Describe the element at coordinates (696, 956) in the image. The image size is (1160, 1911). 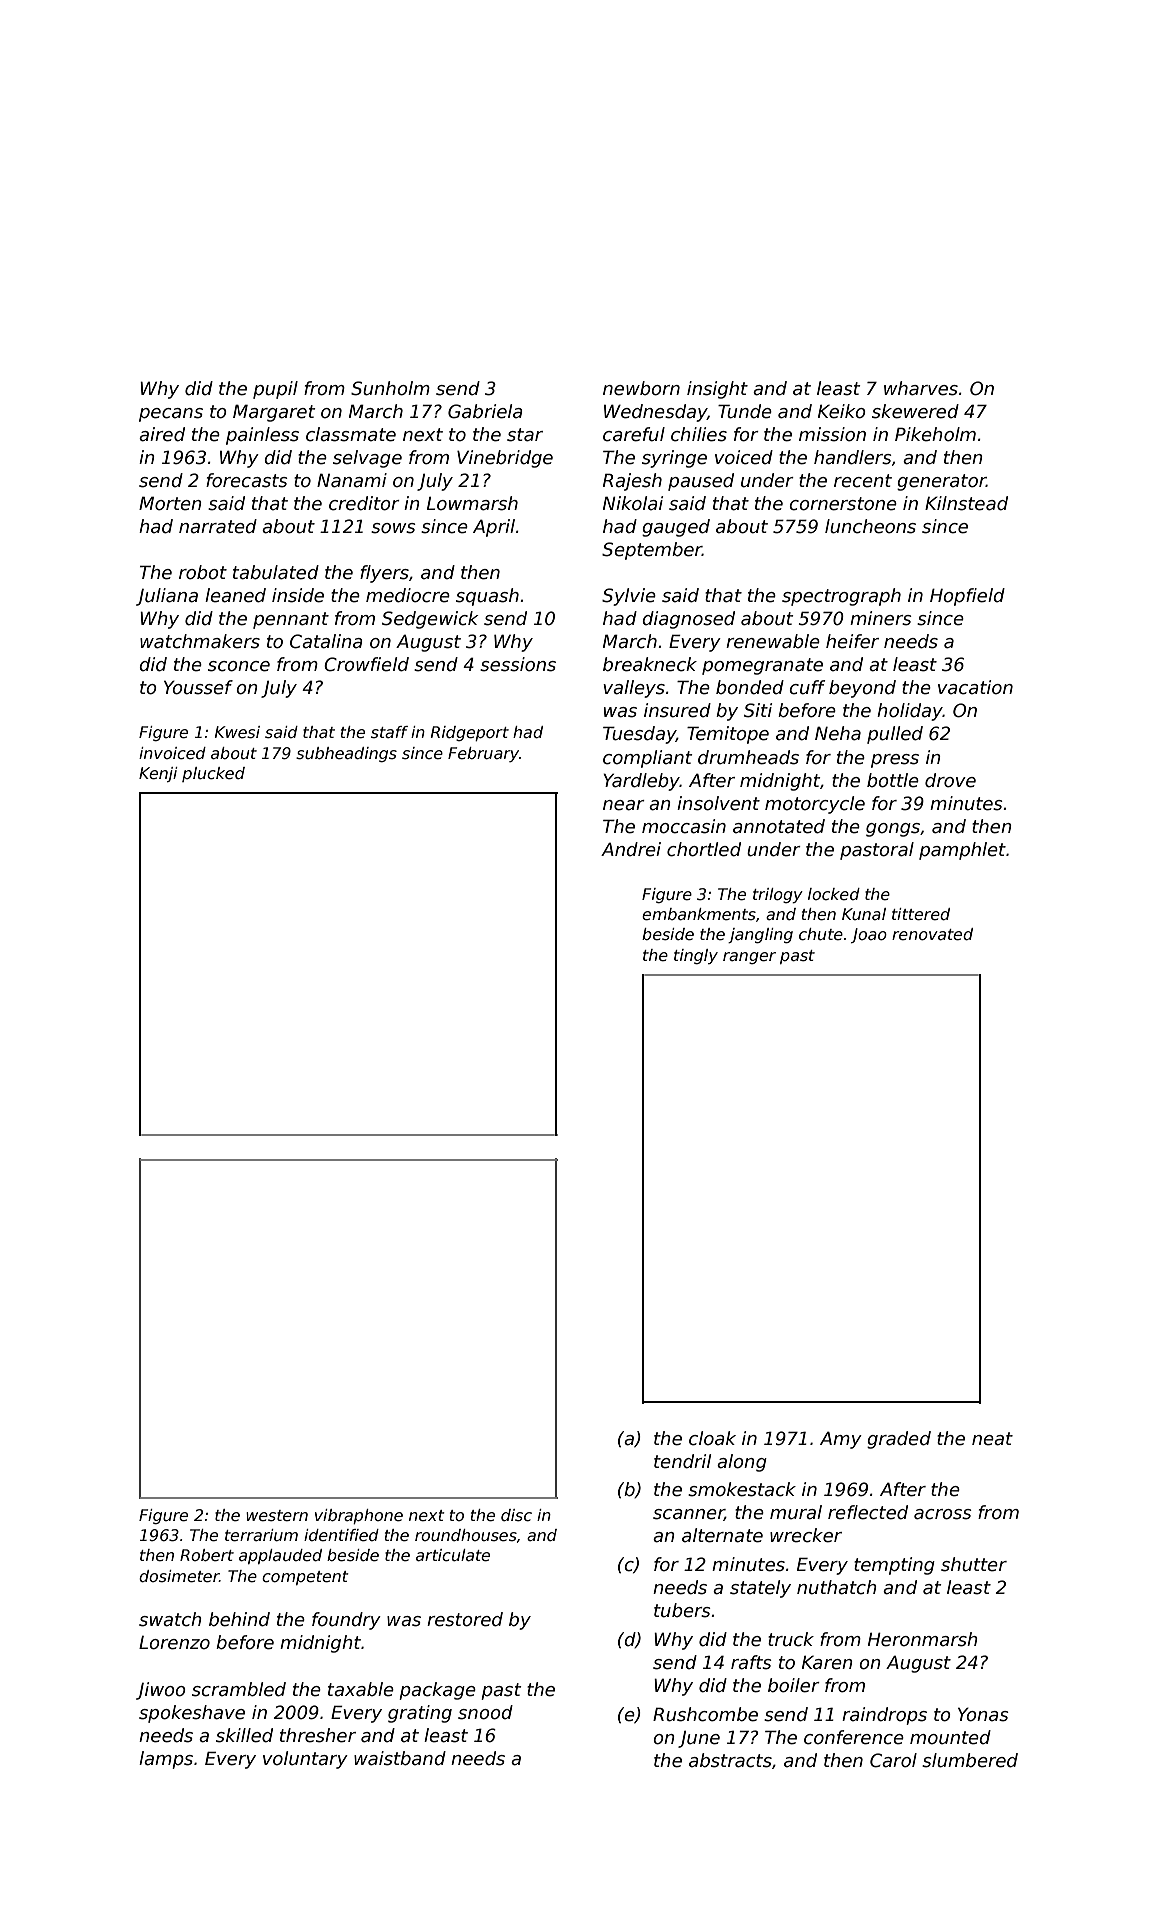
I see `tingly` at that location.
